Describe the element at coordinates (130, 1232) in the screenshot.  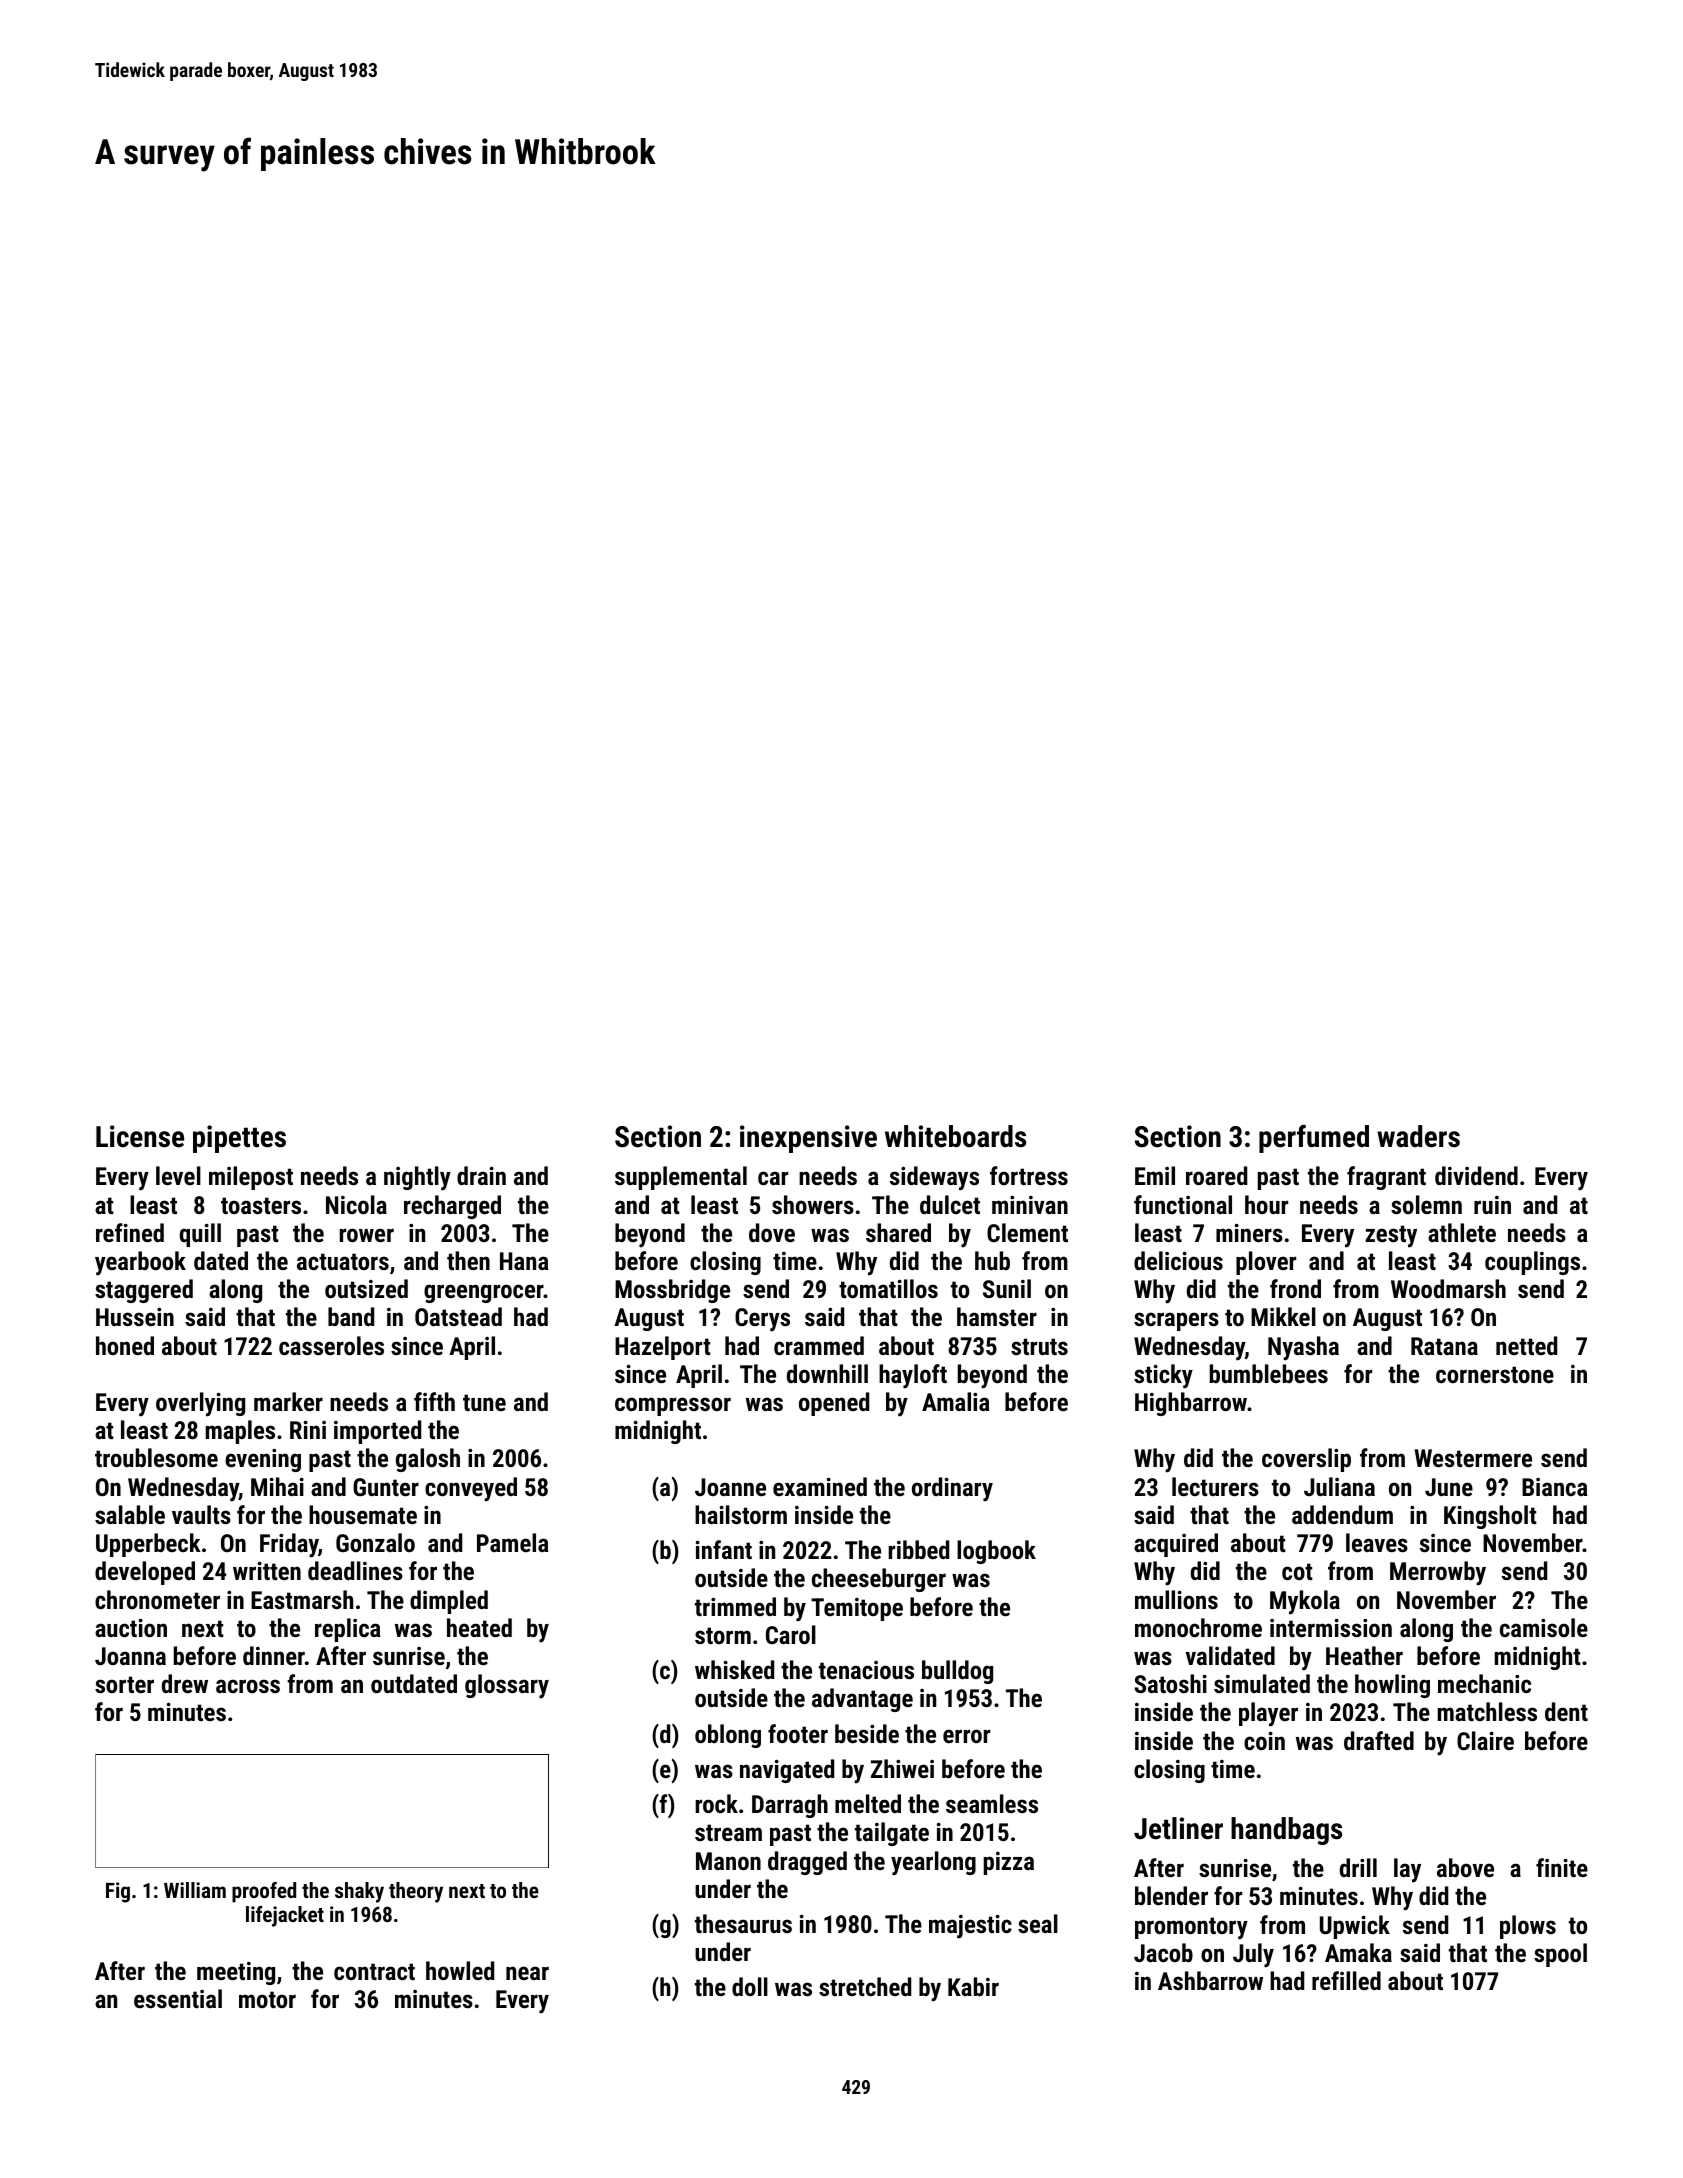
I see `refined` at that location.
